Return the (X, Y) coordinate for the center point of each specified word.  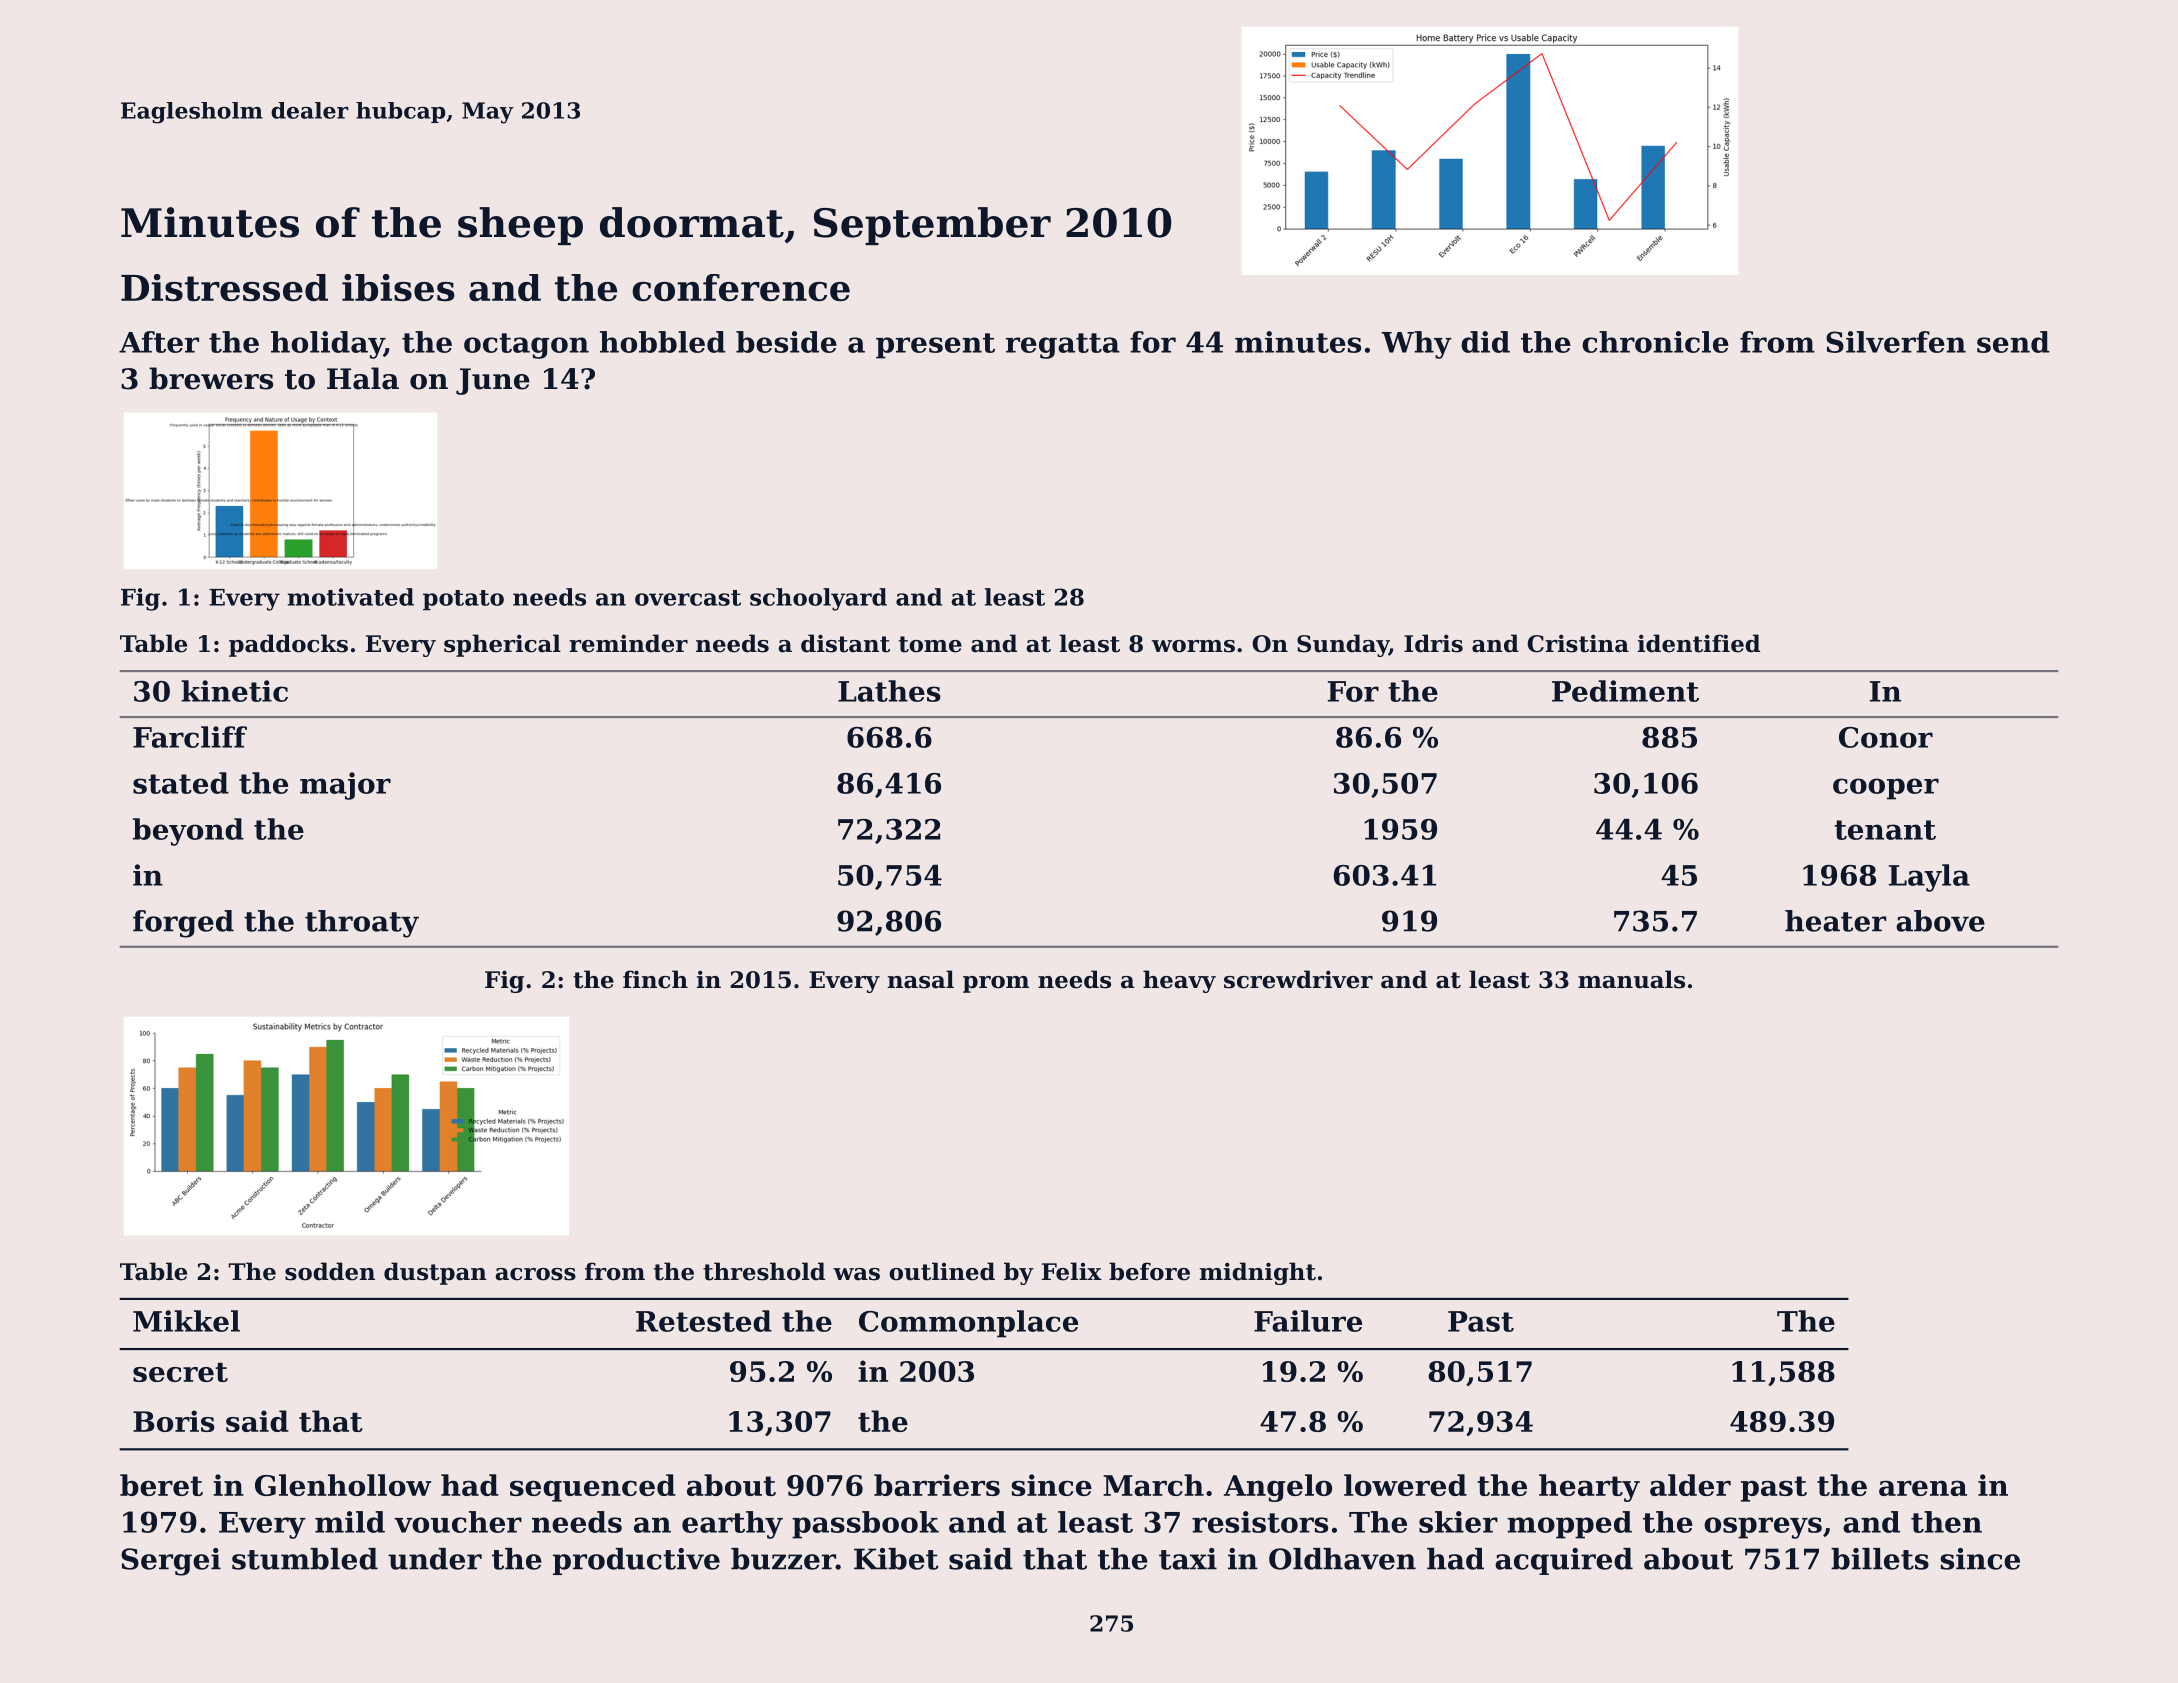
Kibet (896, 1559)
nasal (921, 979)
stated (181, 783)
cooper (1886, 789)
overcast (688, 598)
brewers (211, 378)
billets (1880, 1559)
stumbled (305, 1559)
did (1485, 342)
